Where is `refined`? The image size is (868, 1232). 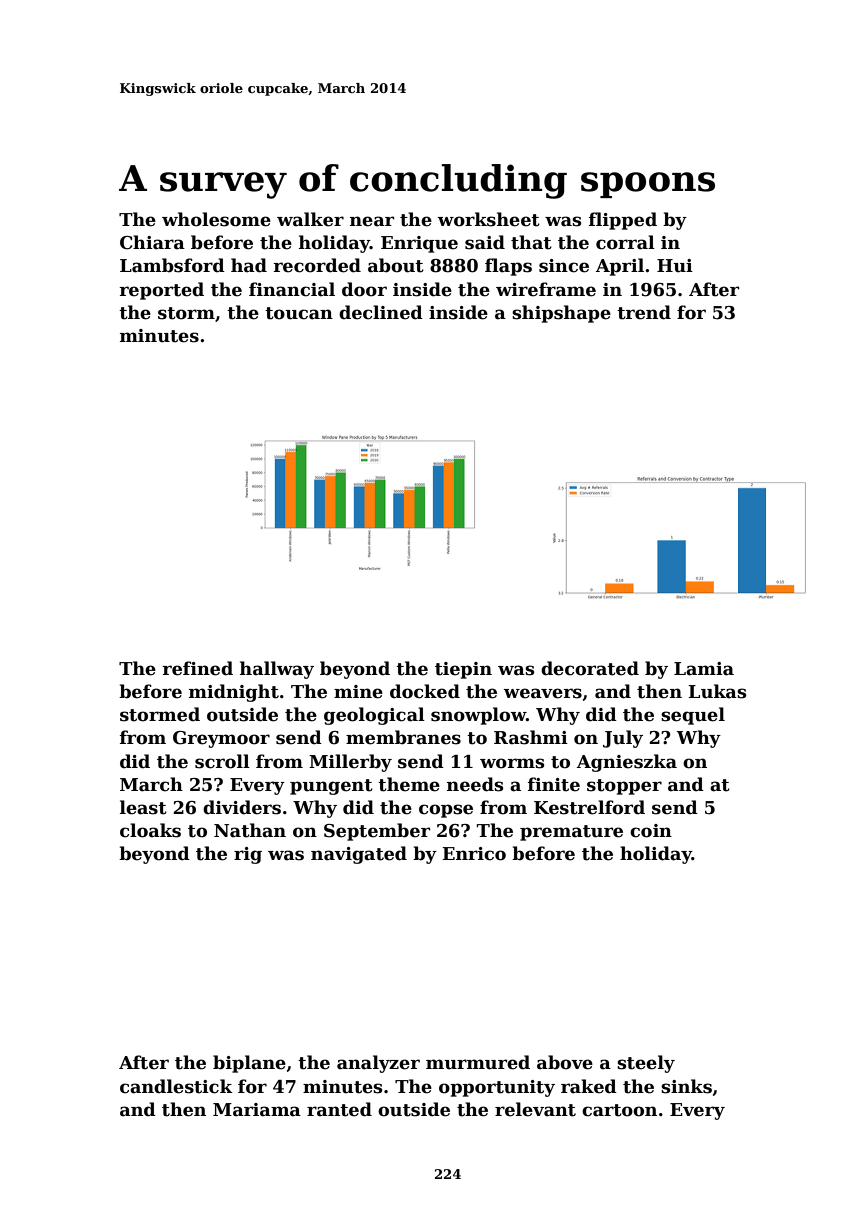 refined is located at coordinates (197, 668).
